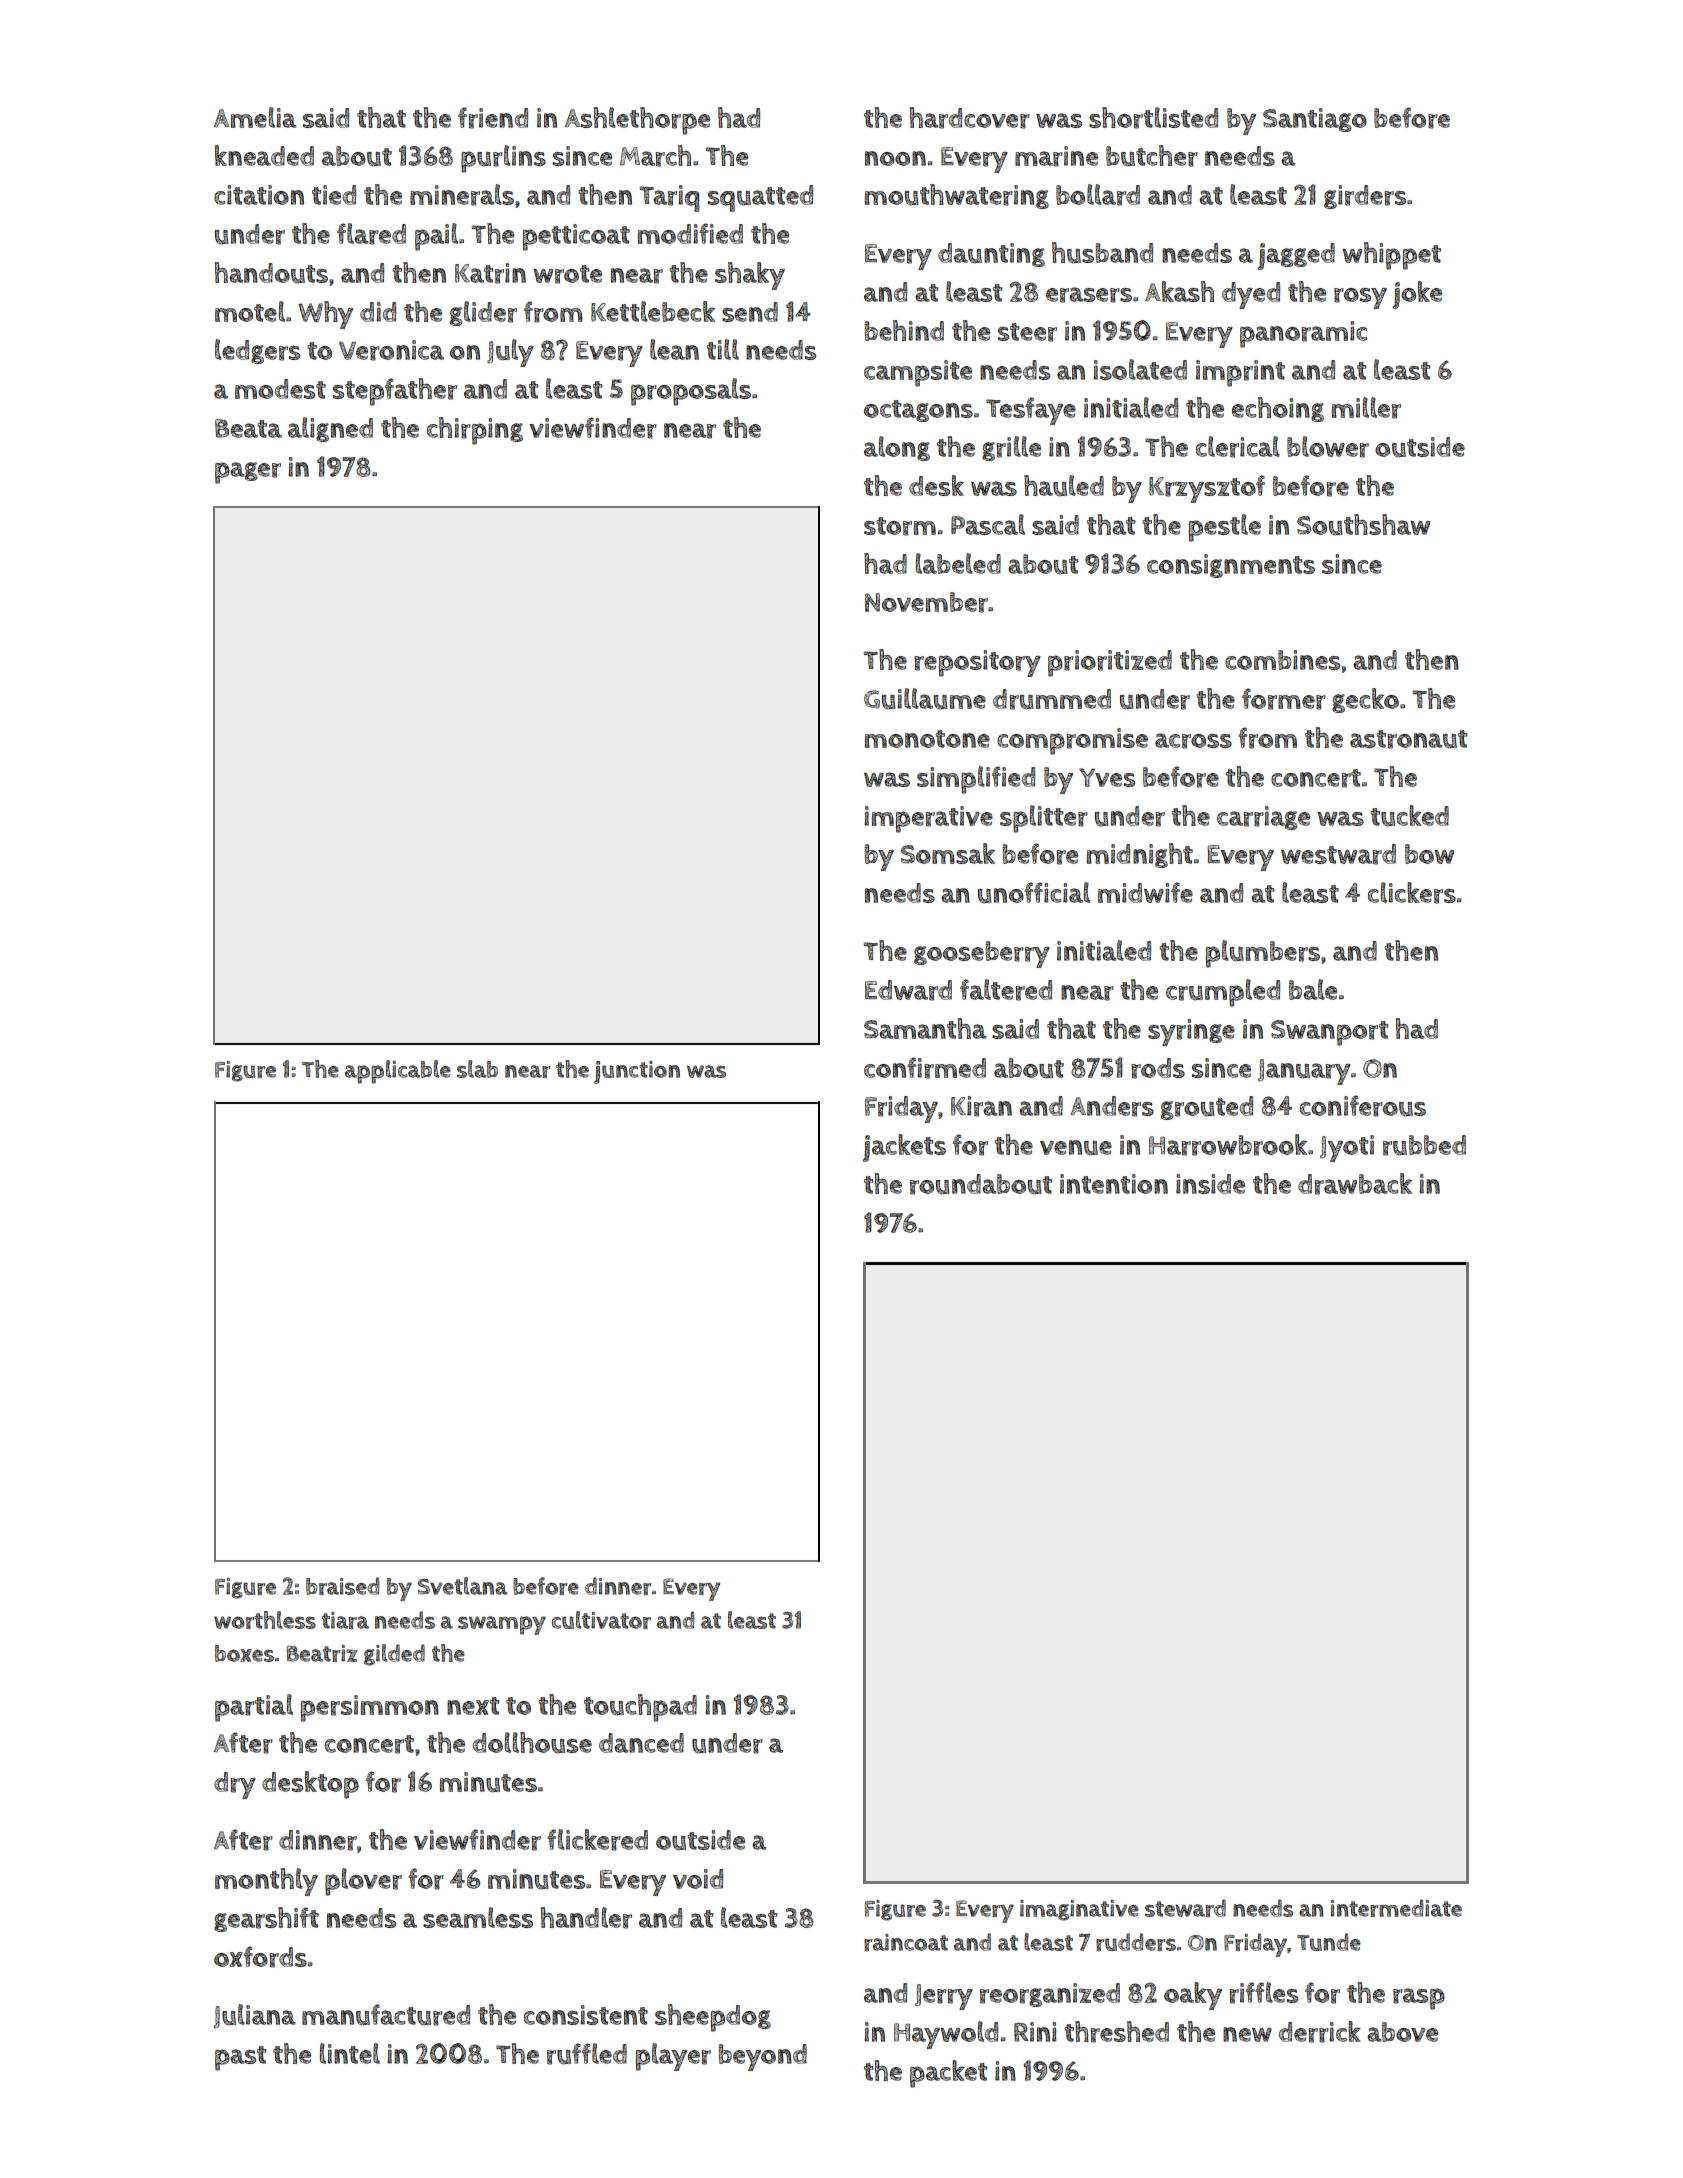  I want to click on faltered, so click(1006, 990).
